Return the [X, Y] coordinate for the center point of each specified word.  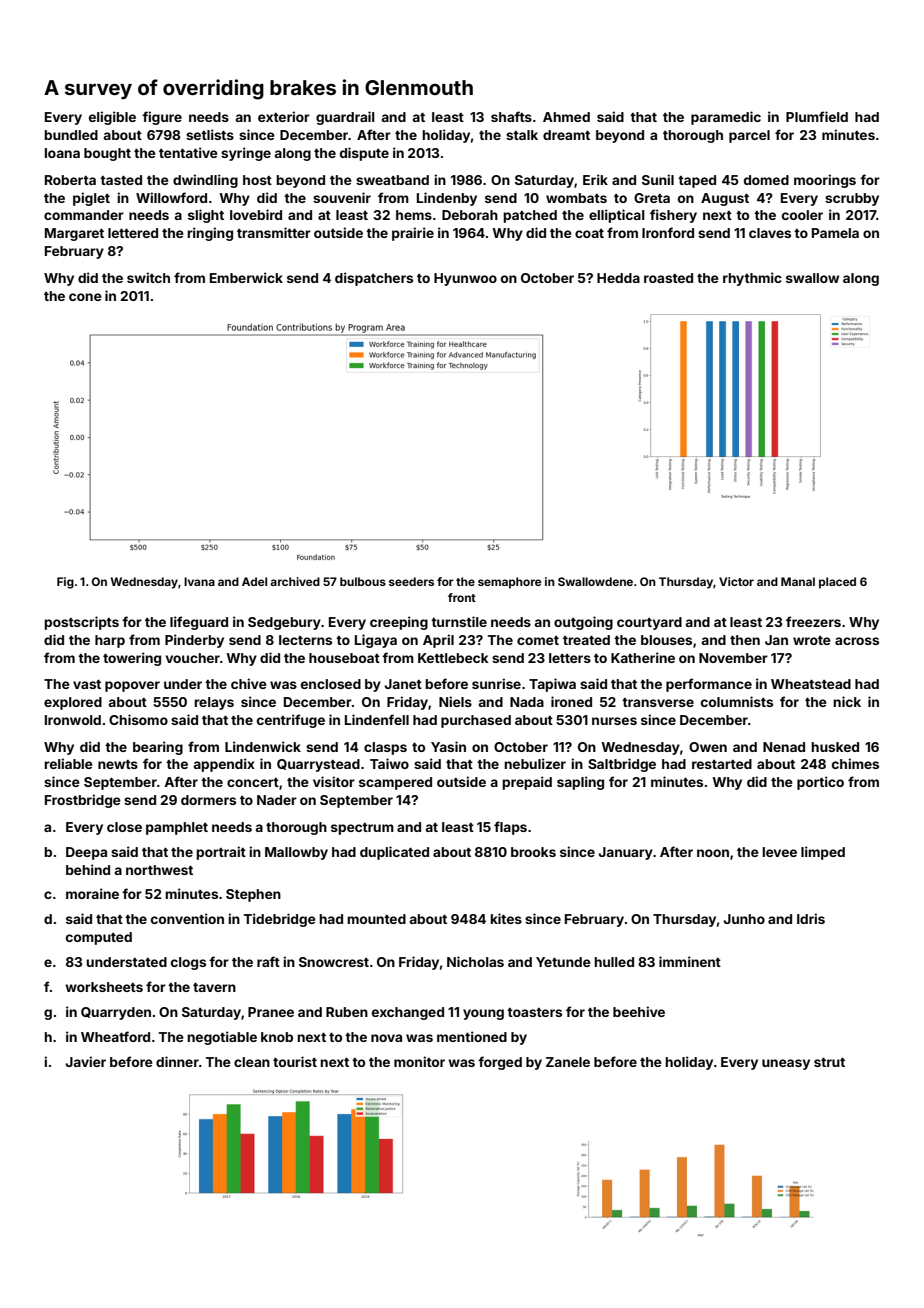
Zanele [568, 1062]
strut [829, 1062]
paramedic [726, 118]
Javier [85, 1061]
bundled [71, 135]
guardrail [345, 118]
